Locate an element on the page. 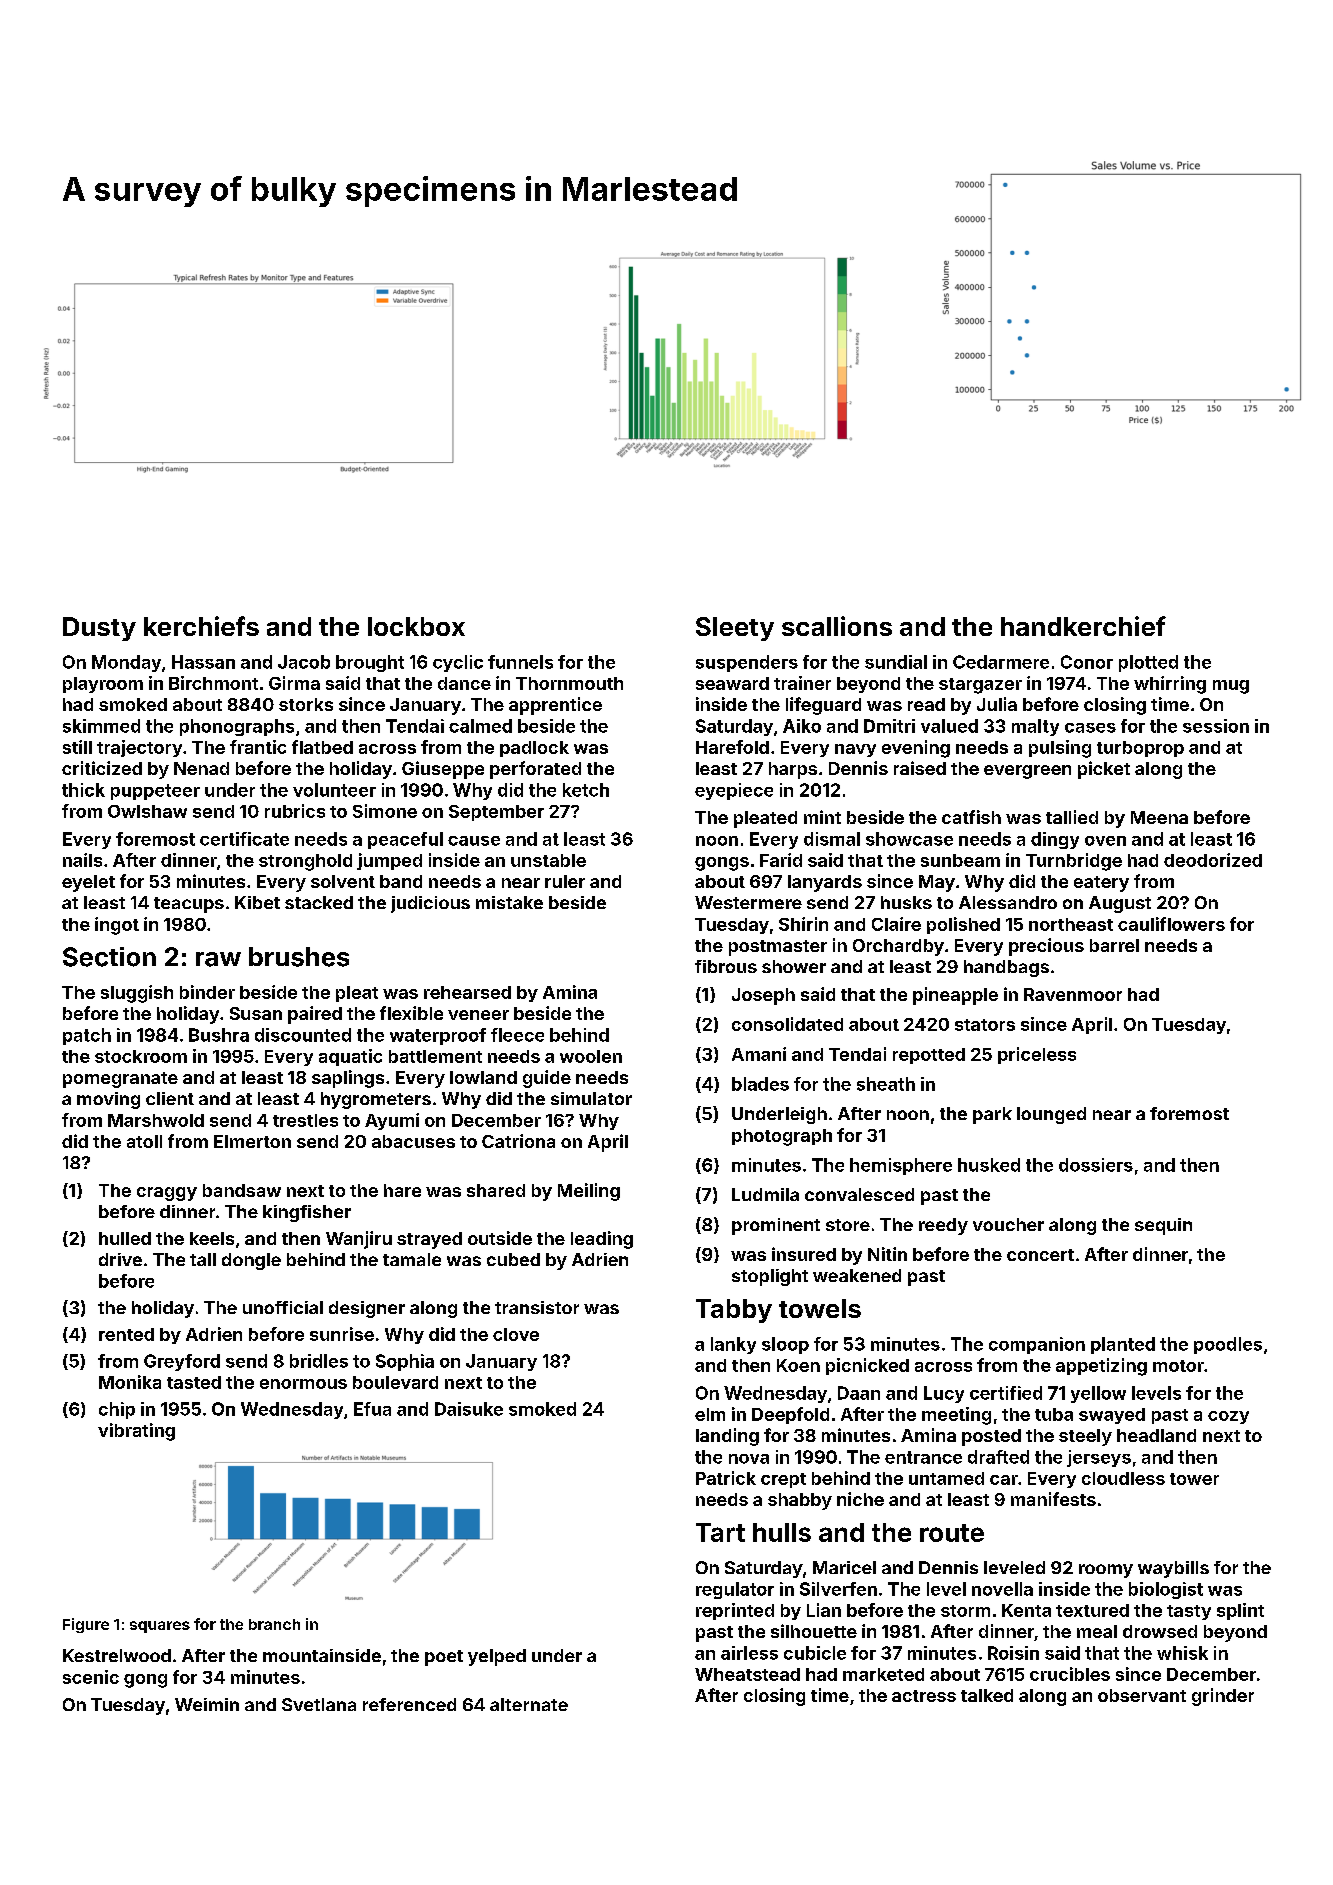 The width and height of the page is (1333, 1885). lanky is located at coordinates (733, 1345).
